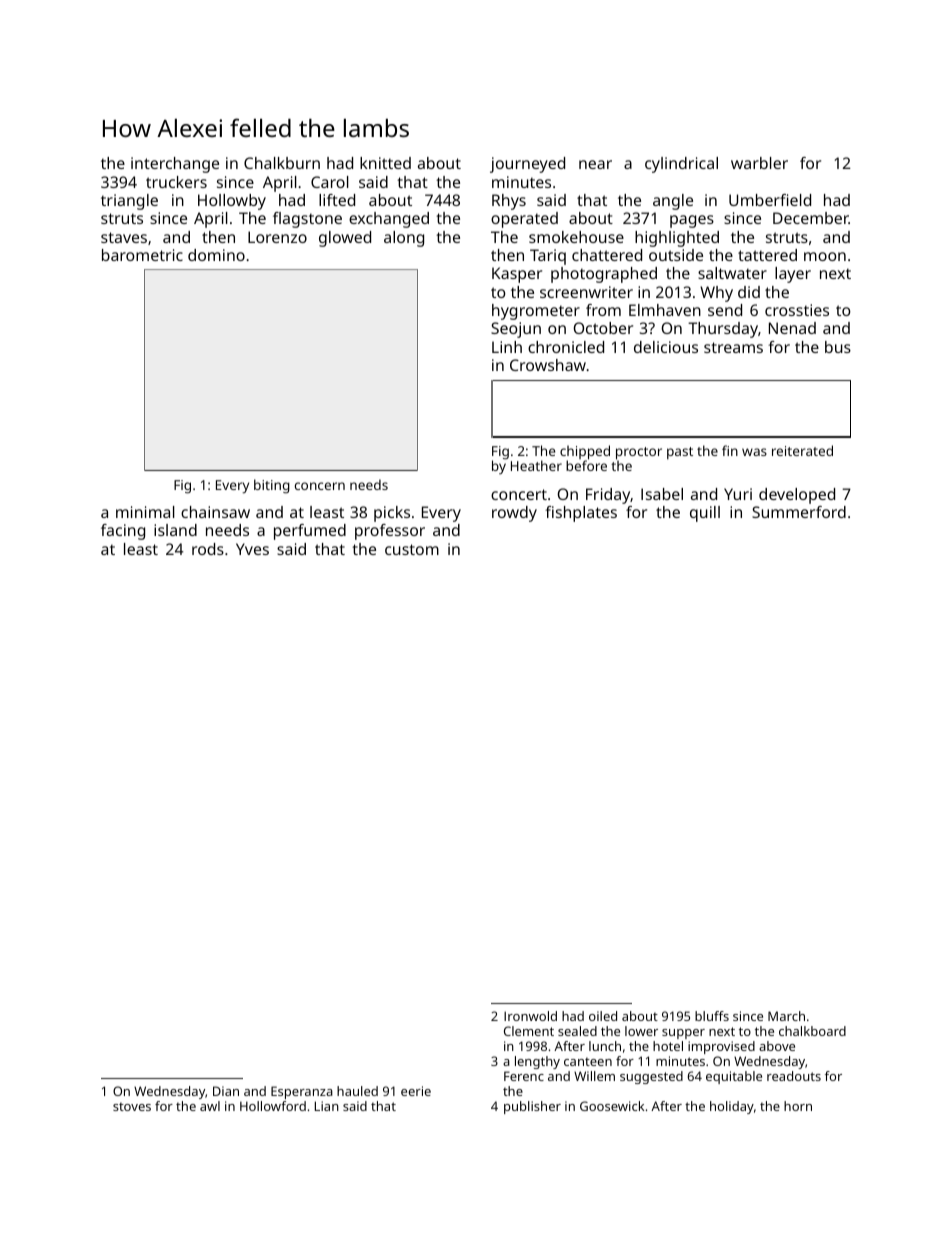 The image size is (952, 1233). I want to click on Yves, so click(252, 549).
